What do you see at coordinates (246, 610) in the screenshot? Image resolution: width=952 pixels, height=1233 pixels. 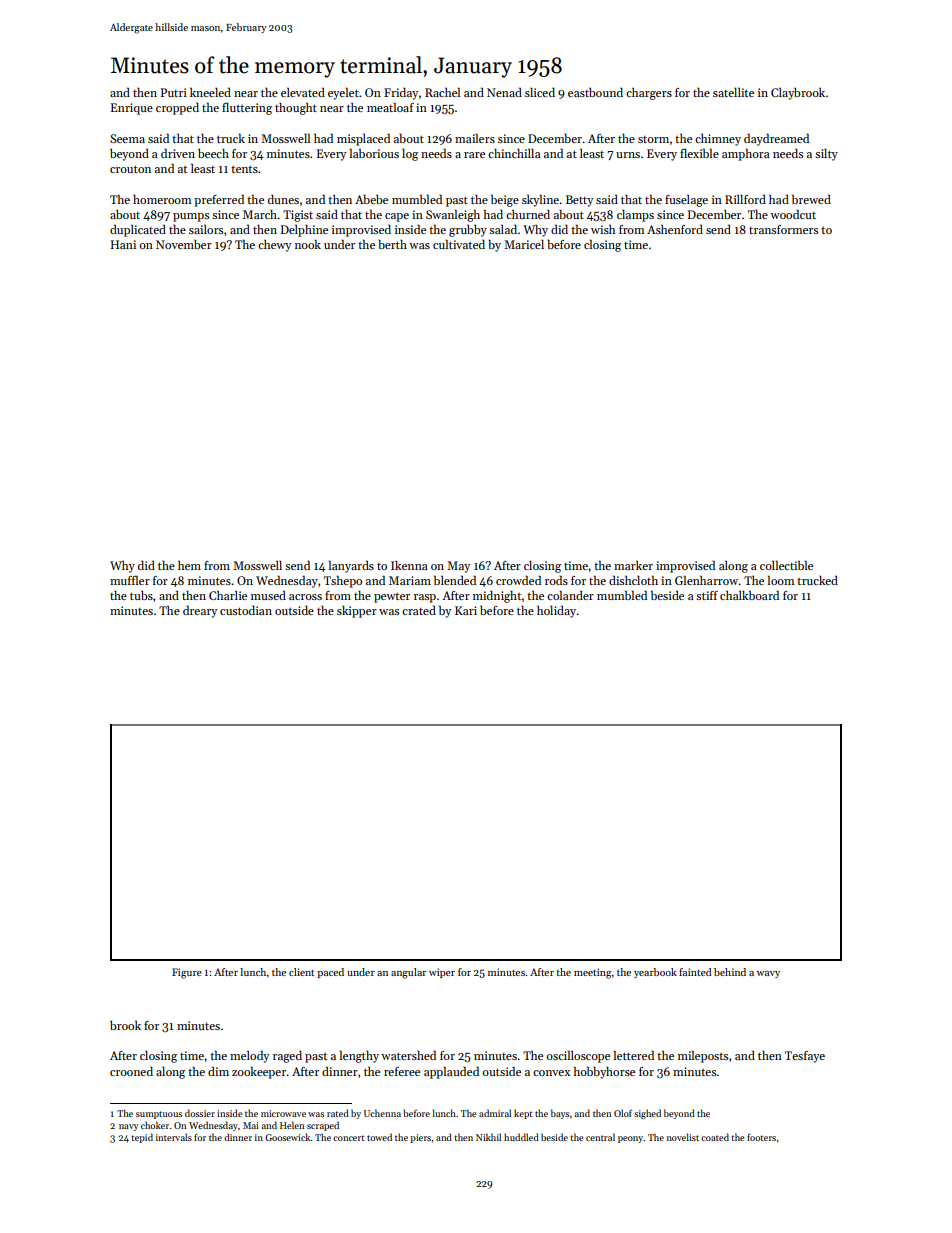 I see `custodian` at bounding box center [246, 610].
